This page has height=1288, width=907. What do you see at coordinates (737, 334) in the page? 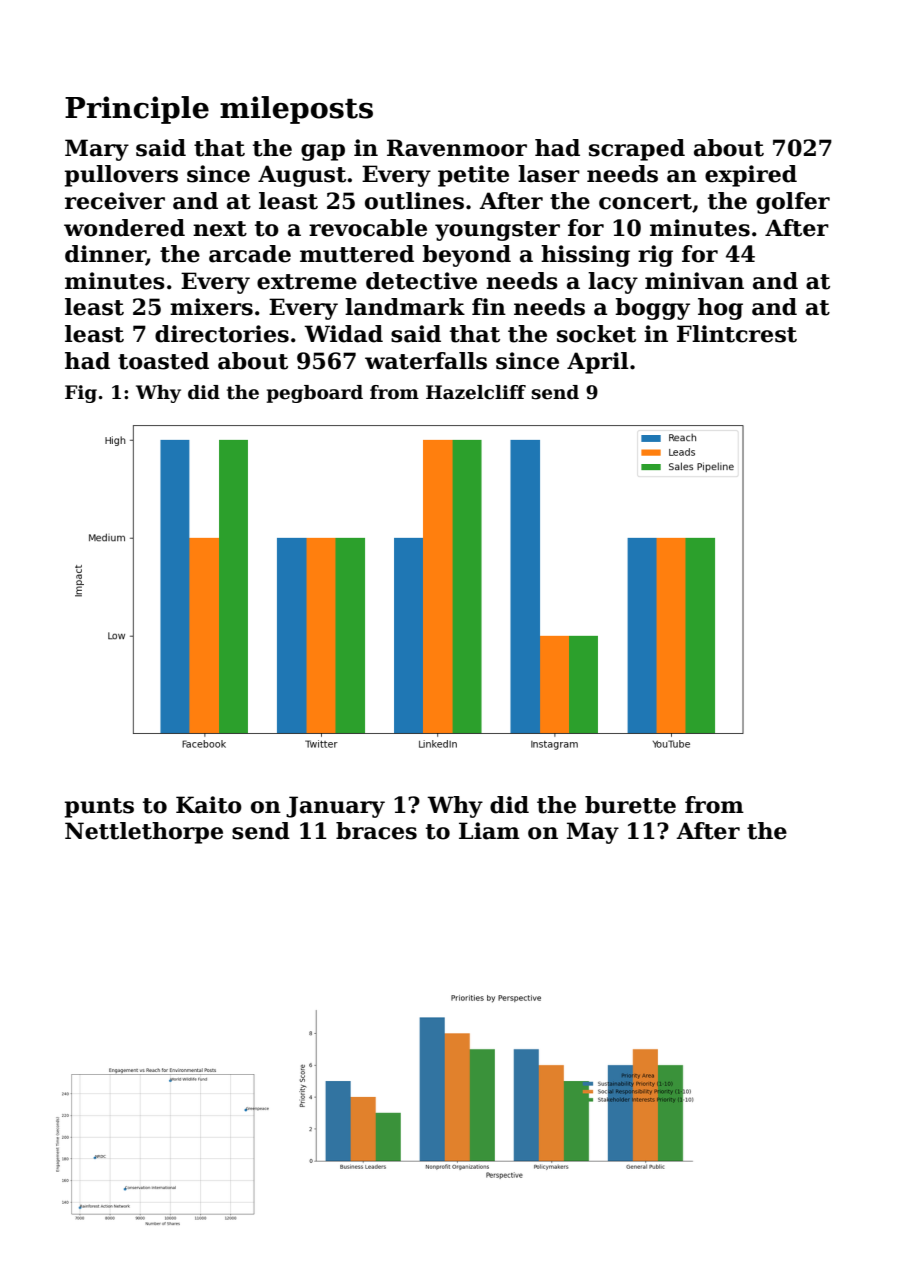
I see `Flintcrest` at bounding box center [737, 334].
